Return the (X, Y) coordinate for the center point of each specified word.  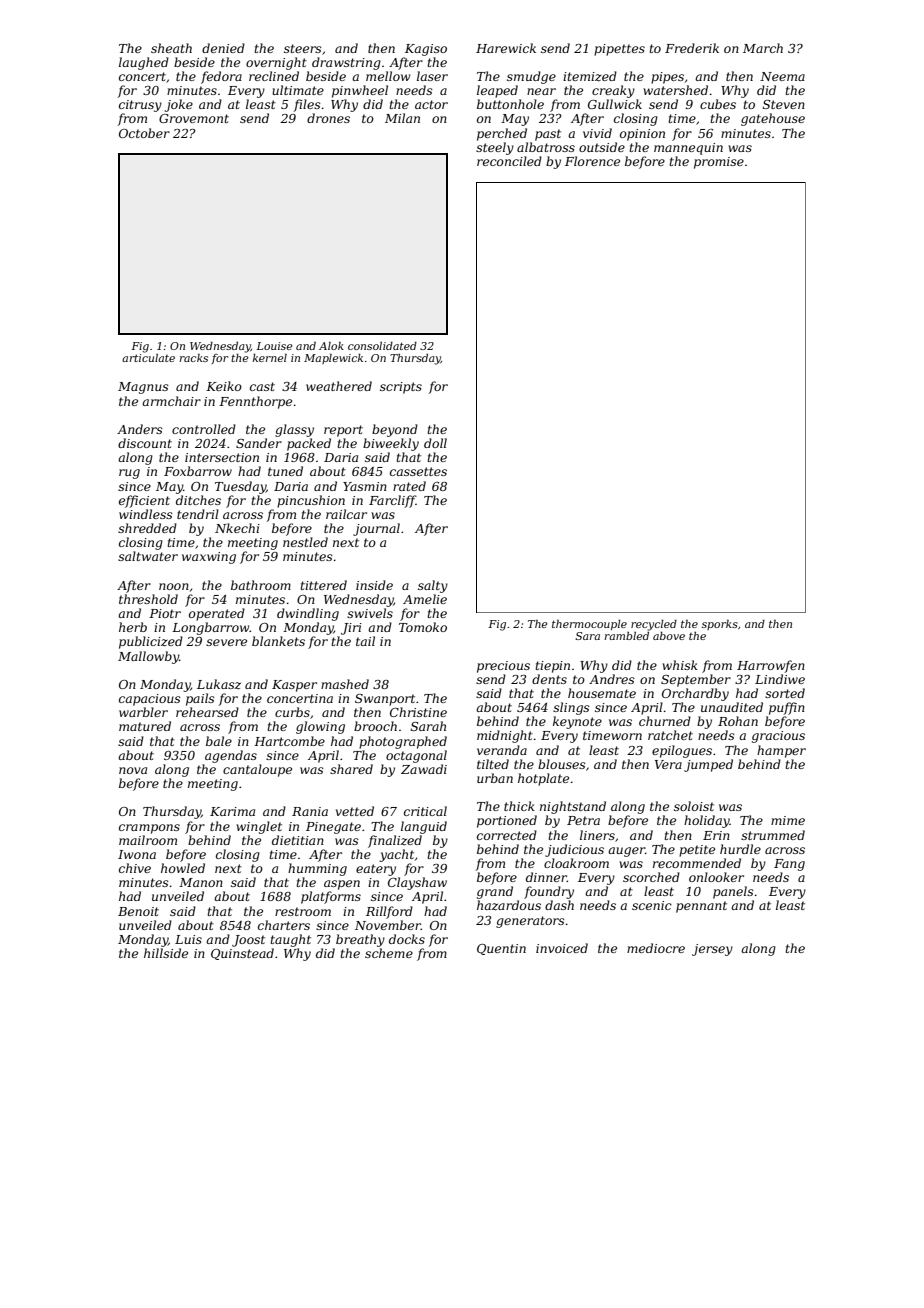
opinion (642, 135)
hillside (166, 953)
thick (519, 806)
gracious (778, 737)
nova (133, 770)
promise (719, 163)
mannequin (688, 149)
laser (432, 76)
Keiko (224, 386)
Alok (331, 346)
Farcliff (392, 501)
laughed (144, 63)
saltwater (148, 556)
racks (194, 358)
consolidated (382, 346)
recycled (654, 625)
